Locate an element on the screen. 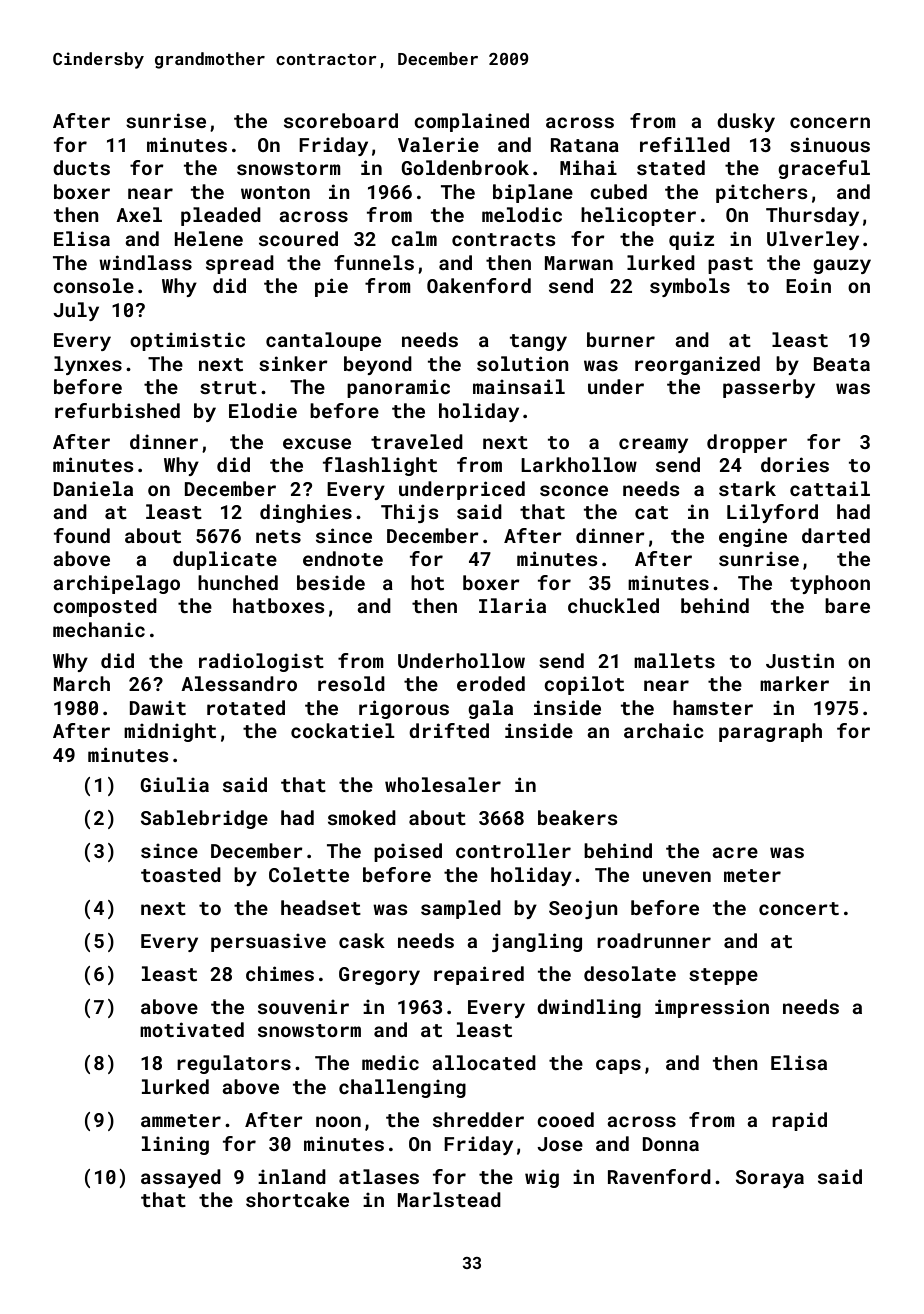 The image size is (924, 1314). sinker is located at coordinates (293, 363).
